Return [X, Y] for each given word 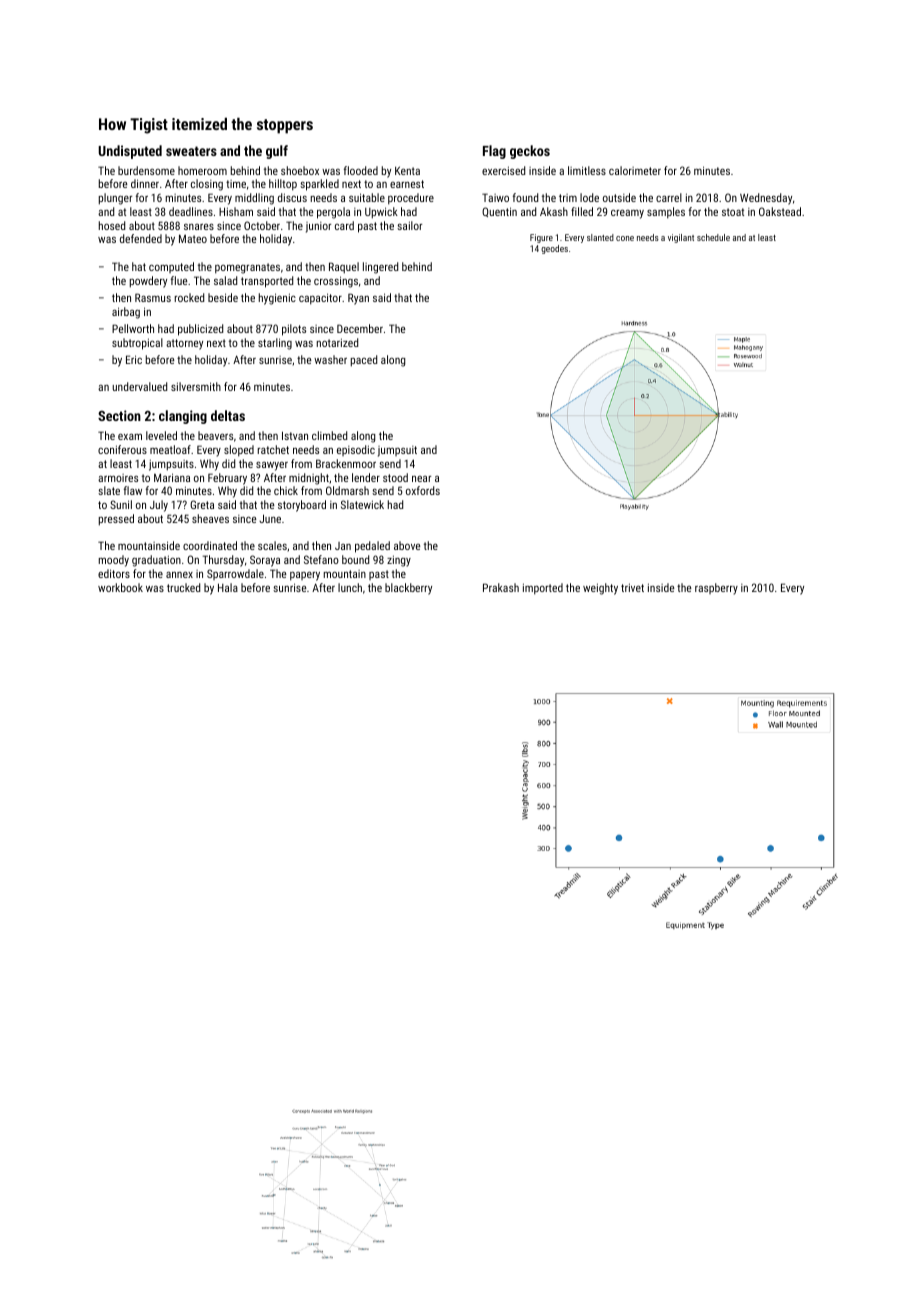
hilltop [283, 185]
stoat [733, 212]
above [407, 545]
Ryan [358, 299]
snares [199, 227]
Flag [494, 152]
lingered [380, 268]
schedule [713, 237]
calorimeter [635, 170]
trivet [632, 587]
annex [179, 575]
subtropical [137, 344]
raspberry [716, 589]
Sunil [121, 504]
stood [395, 477]
